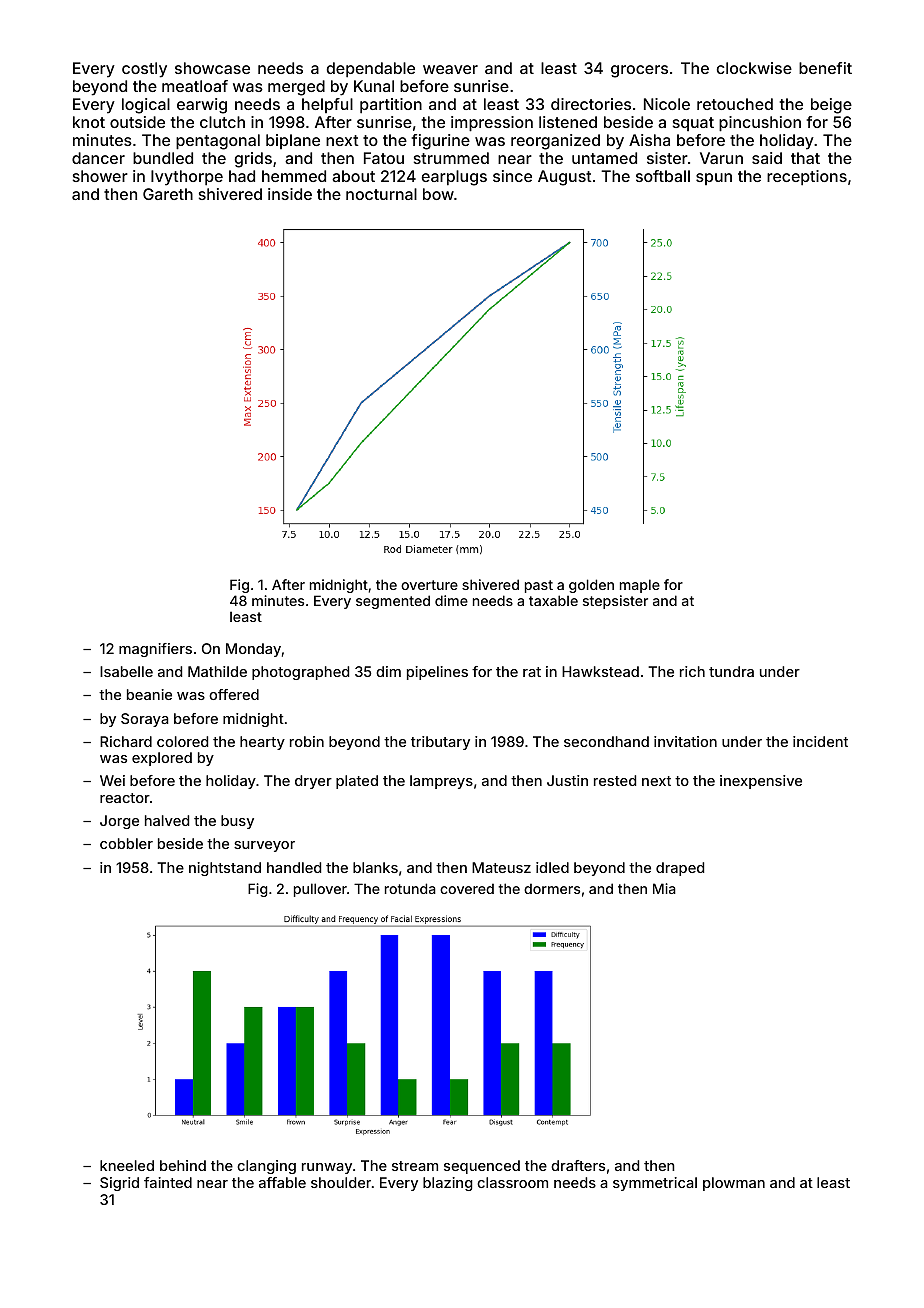 The width and height of the page is (924, 1308). Describe the element at coordinates (126, 843) in the page. I see `cobbler` at that location.
